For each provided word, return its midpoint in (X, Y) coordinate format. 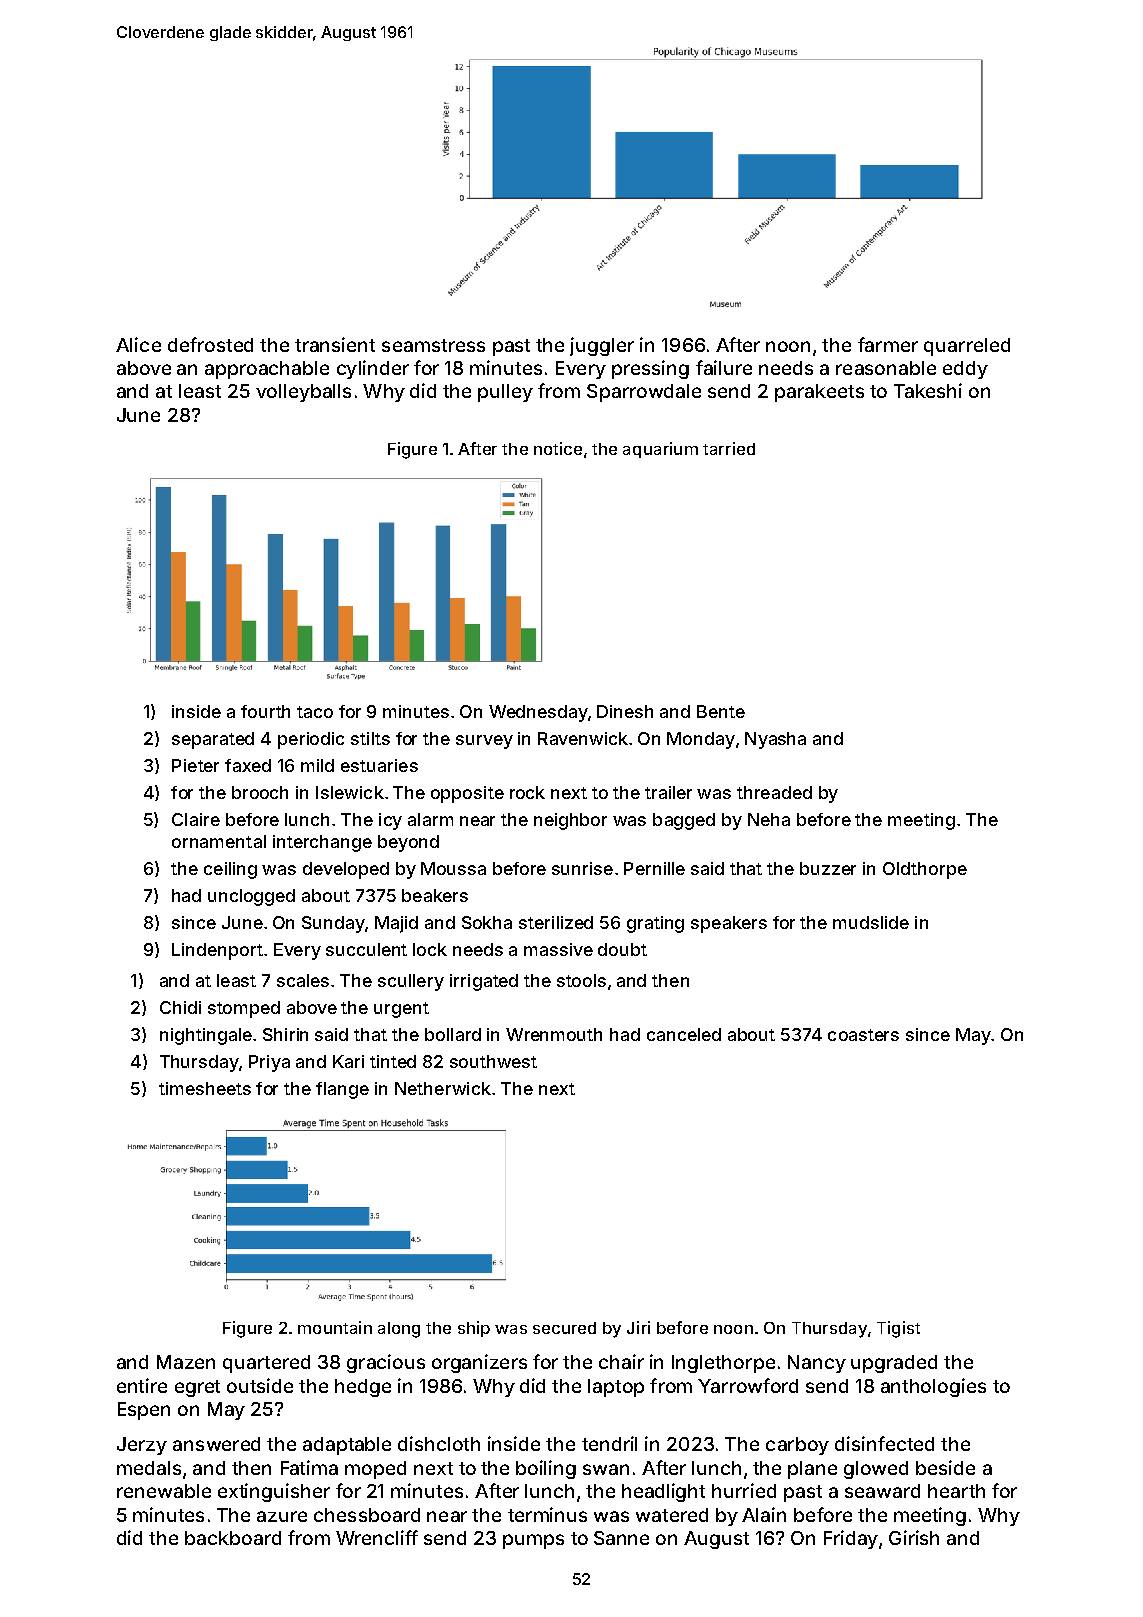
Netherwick (443, 1088)
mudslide (871, 922)
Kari (348, 1061)
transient (335, 344)
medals (149, 1468)
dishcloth (439, 1443)
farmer (888, 344)
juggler (602, 346)
